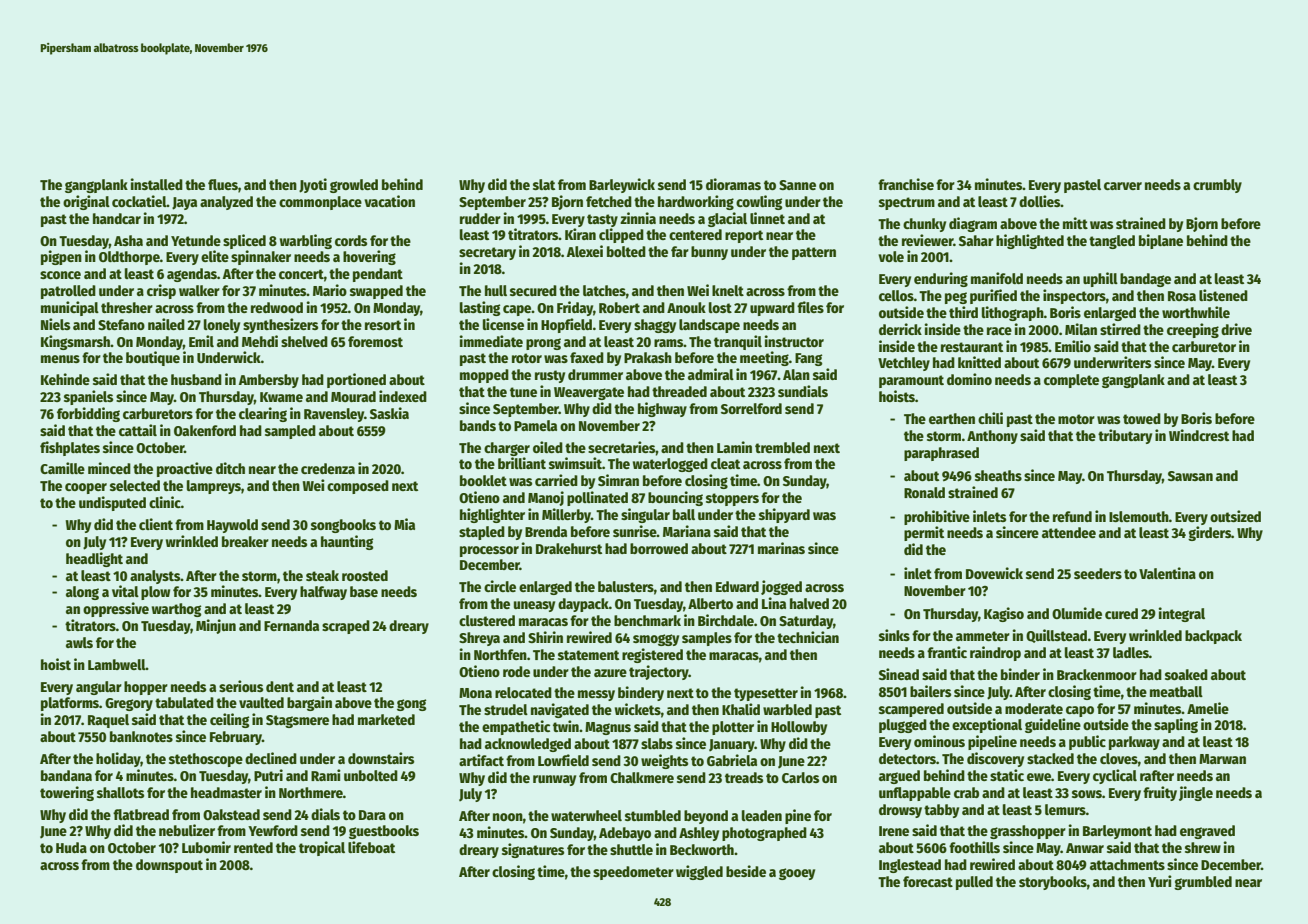  I want to click on Chalkmere, so click(642, 777).
